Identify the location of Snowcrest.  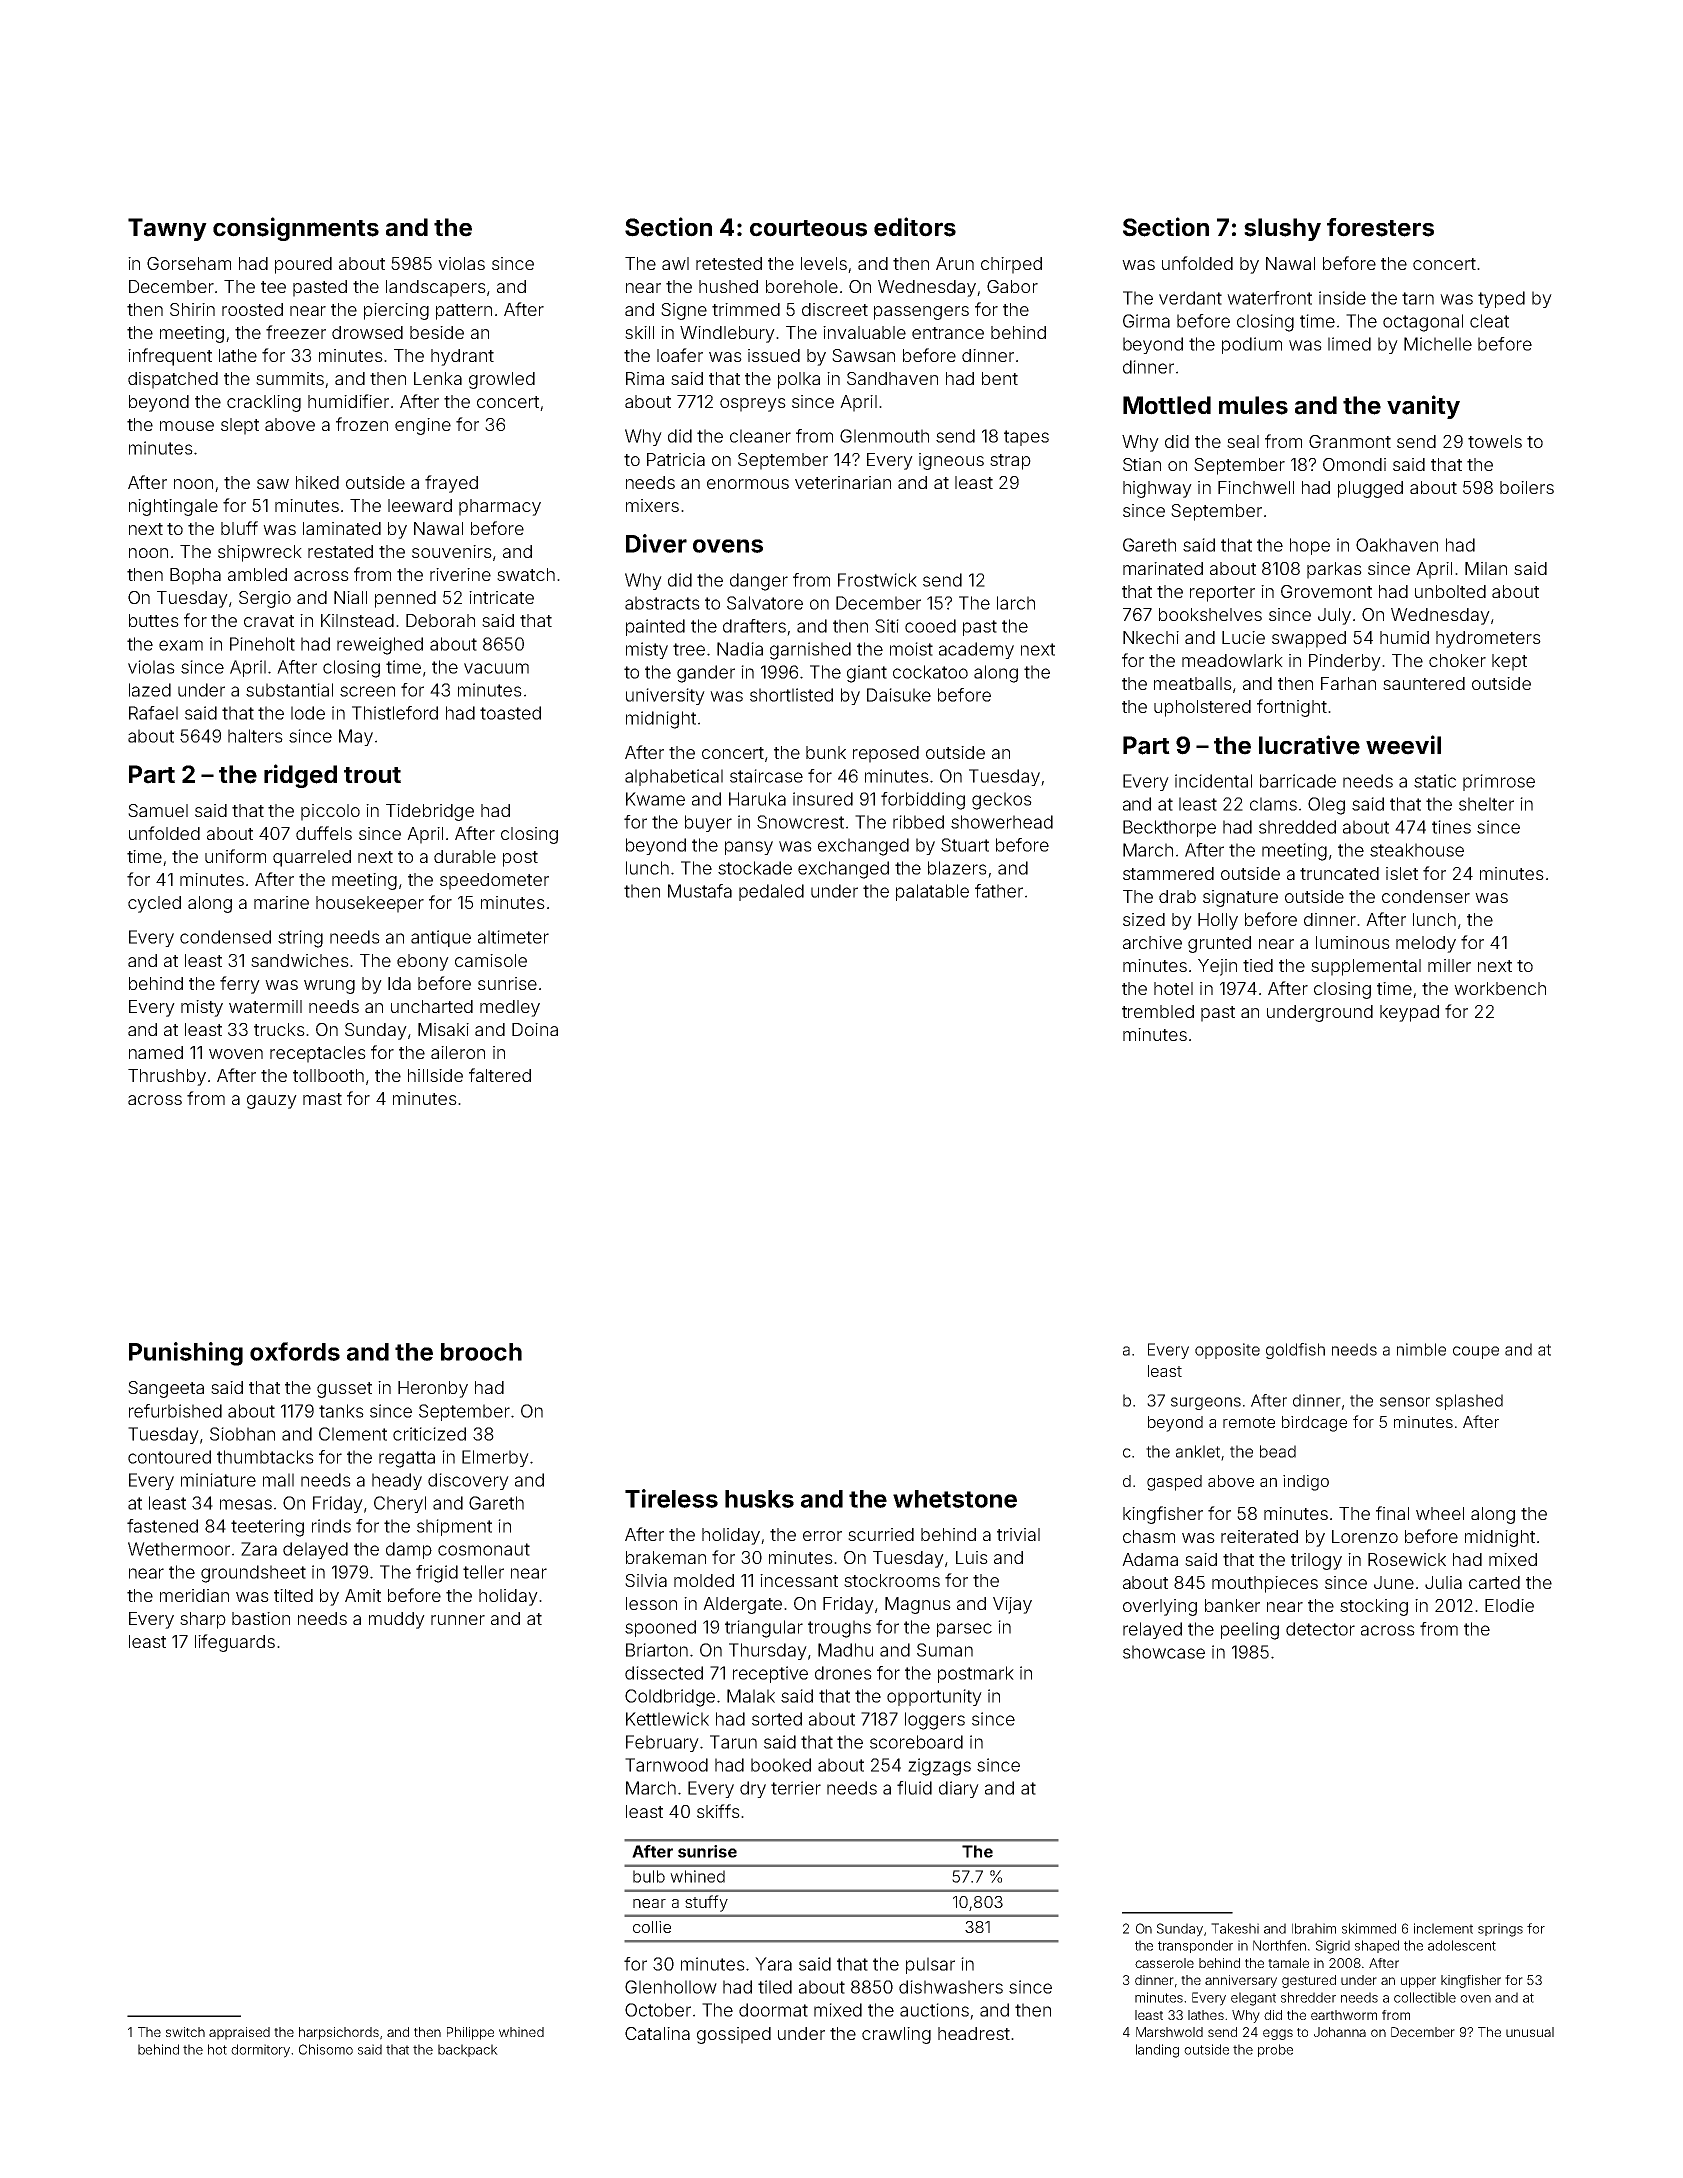
(800, 822).
